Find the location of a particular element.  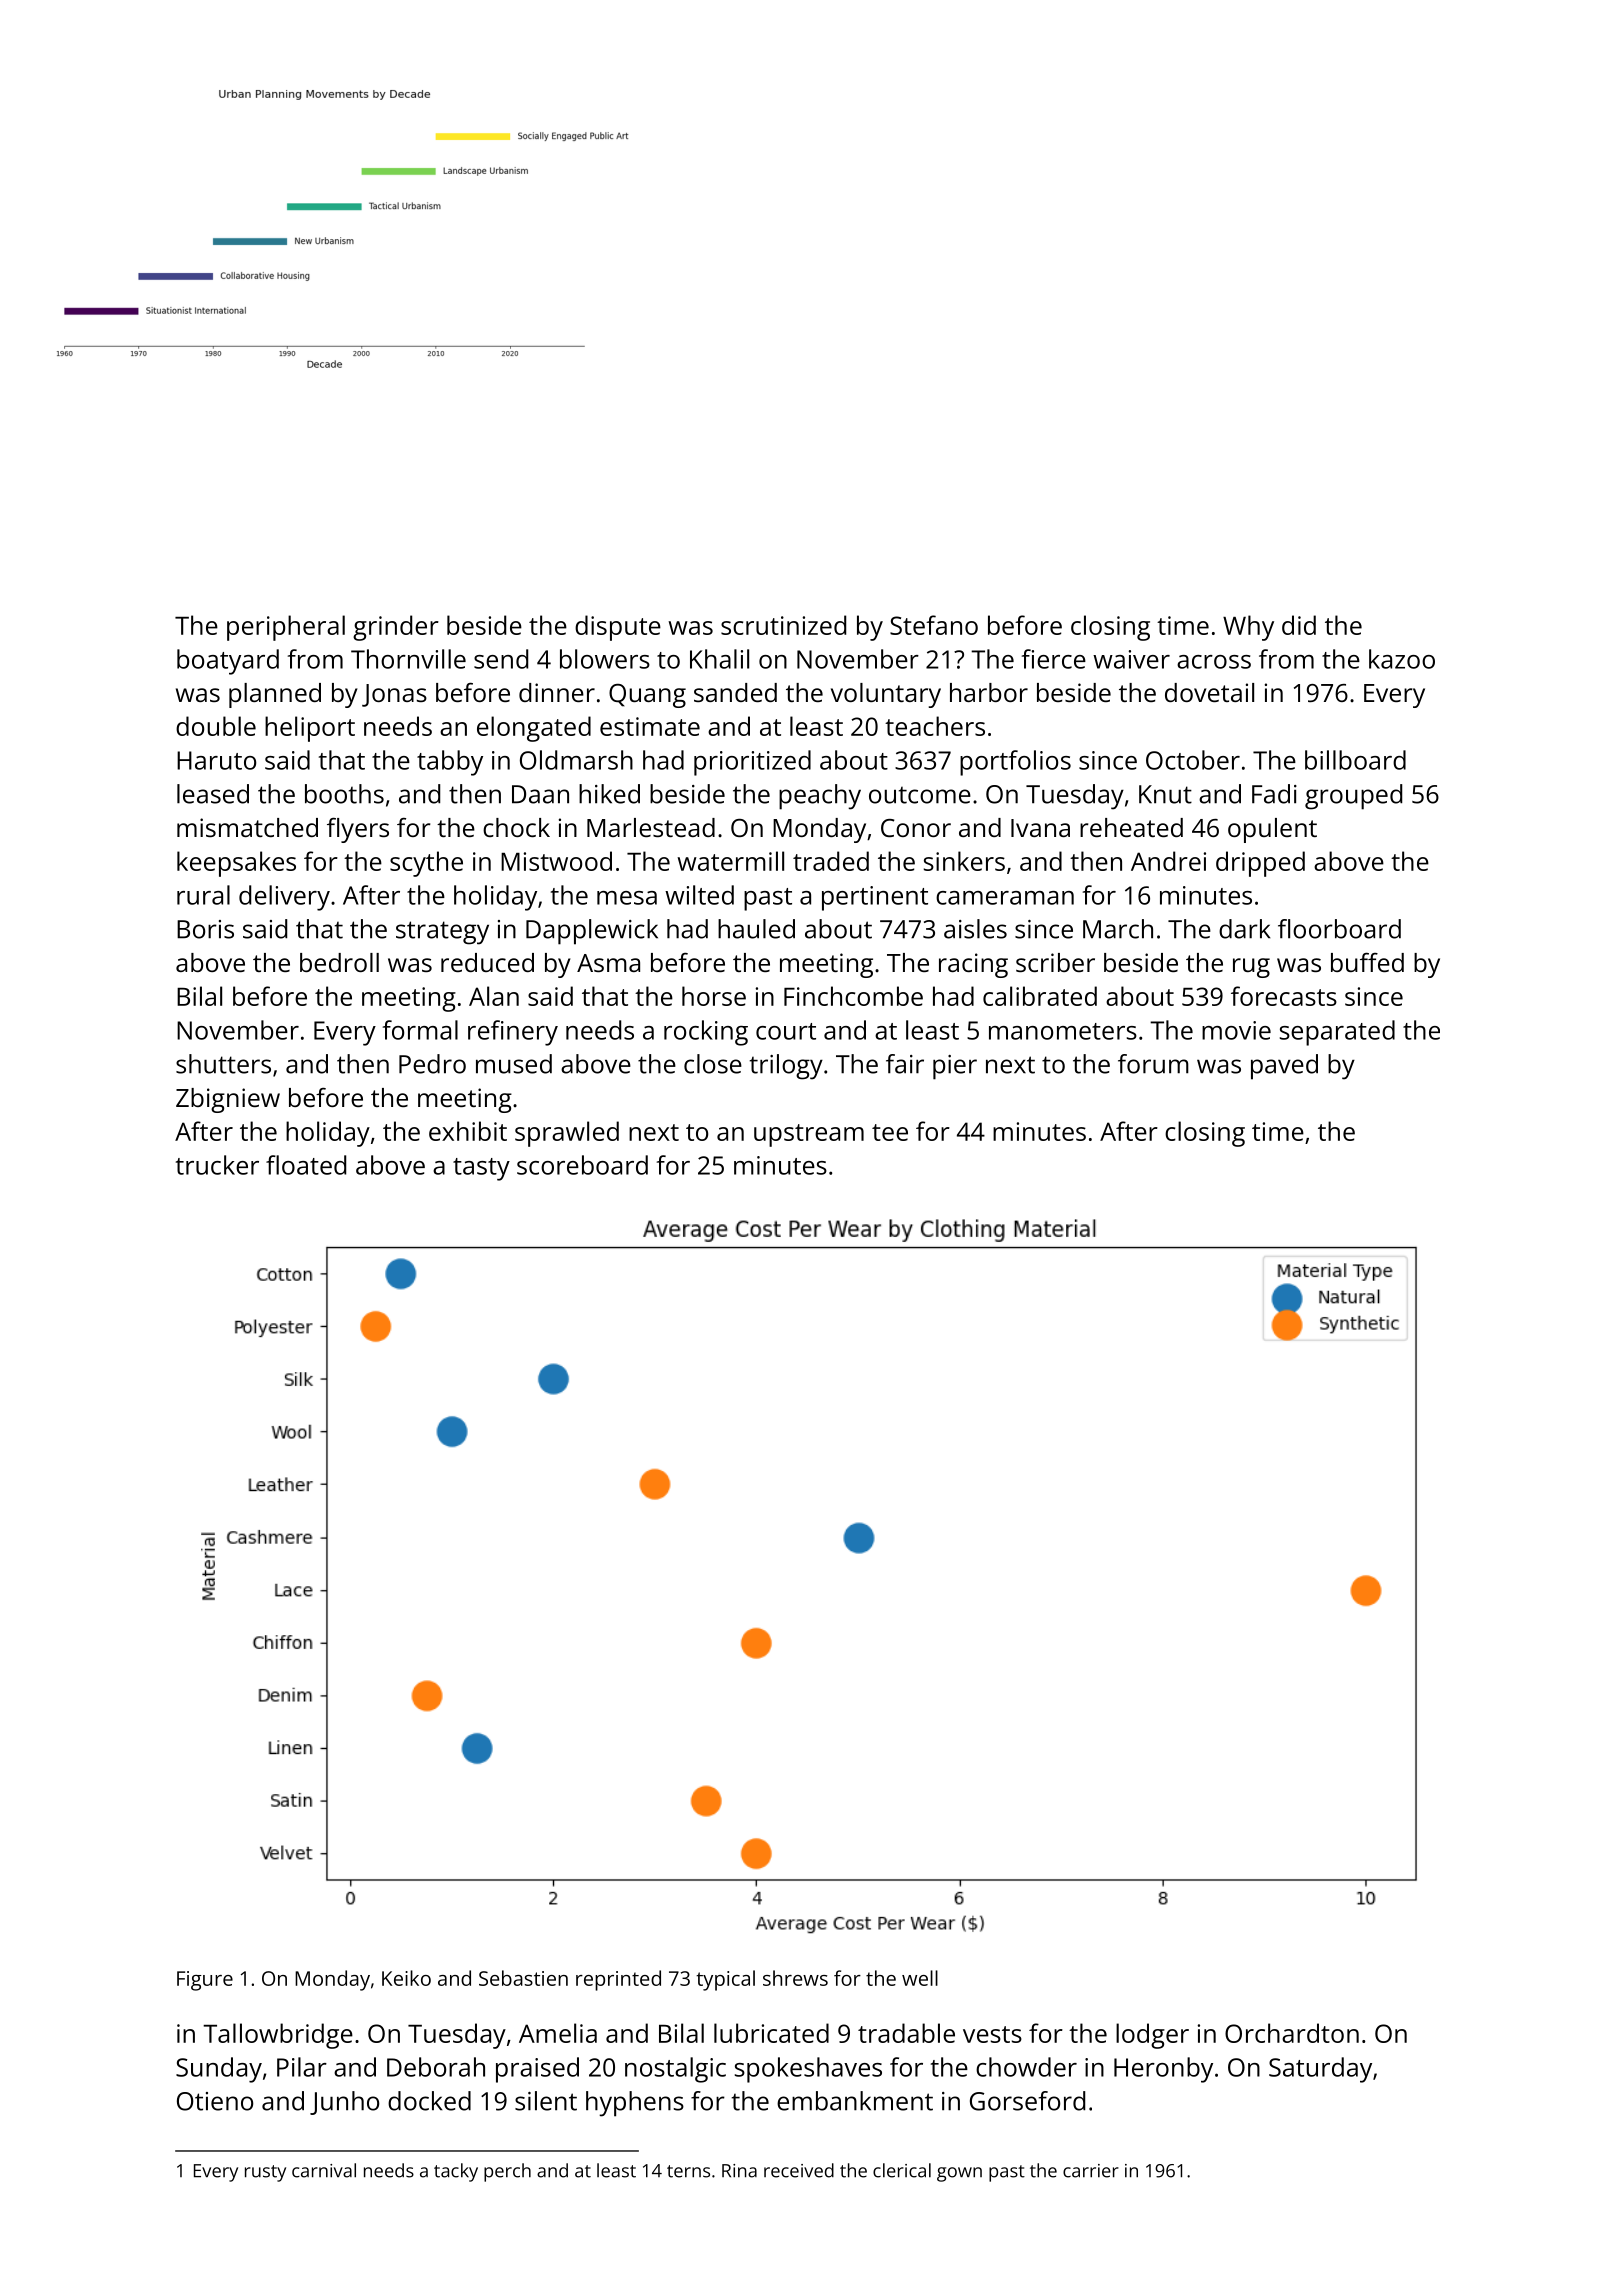

dispute is located at coordinates (618, 628).
